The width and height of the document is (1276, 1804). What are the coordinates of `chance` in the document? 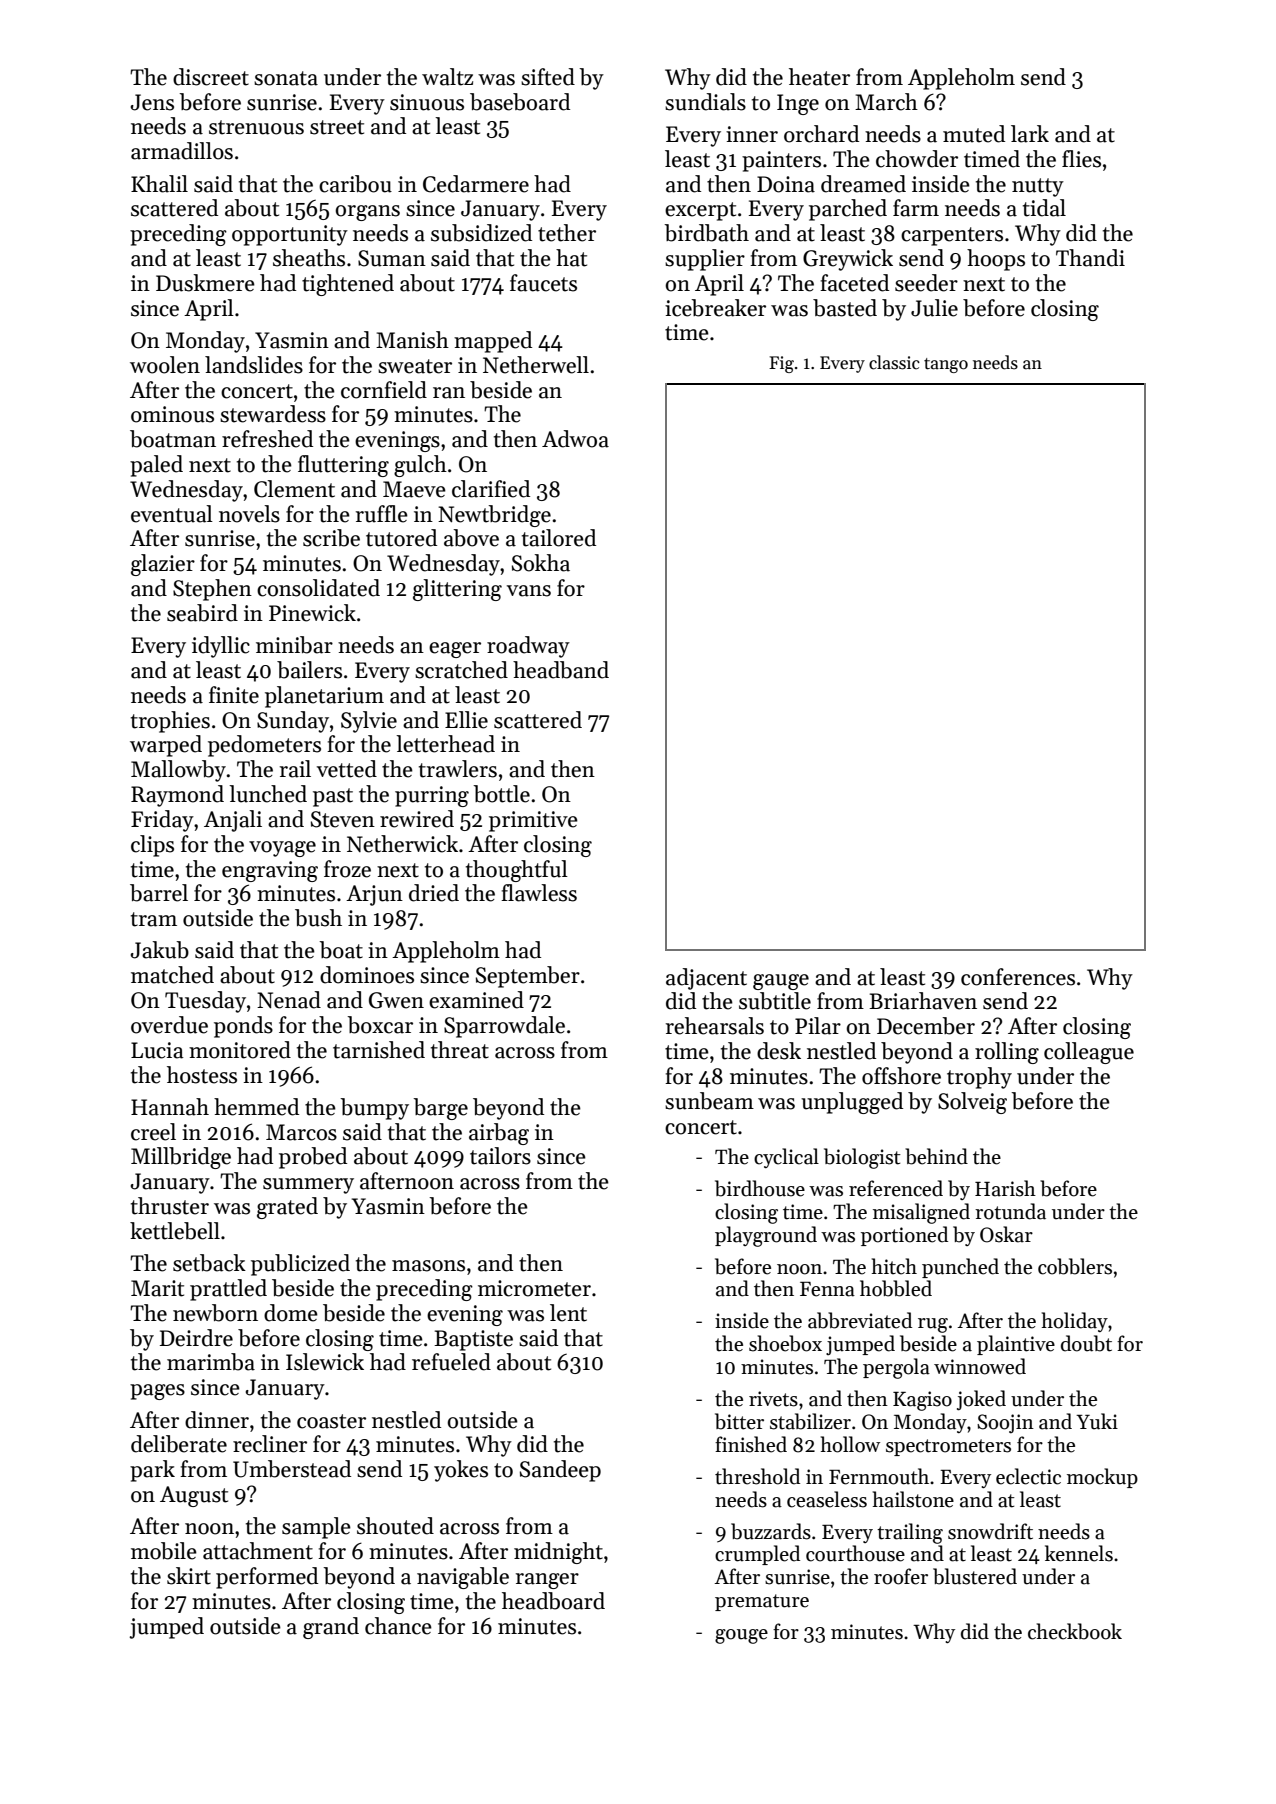 It's located at (398, 1626).
